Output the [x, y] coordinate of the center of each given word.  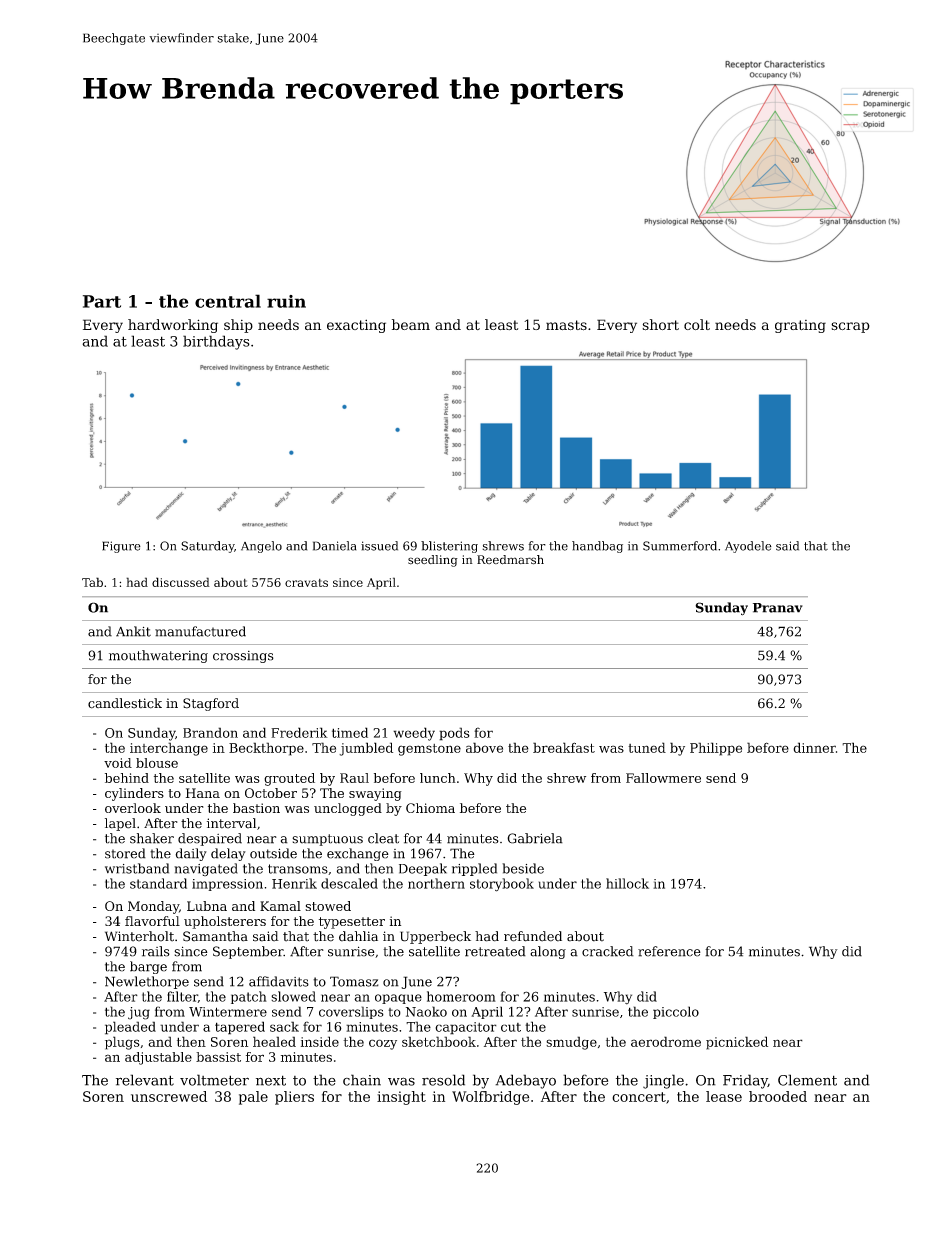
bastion [256, 808]
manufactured [200, 631]
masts [566, 325]
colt [697, 324]
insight [401, 1098]
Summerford [680, 546]
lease [724, 1096]
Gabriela [535, 838]
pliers [294, 1098]
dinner [814, 747]
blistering [449, 547]
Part [102, 301]
